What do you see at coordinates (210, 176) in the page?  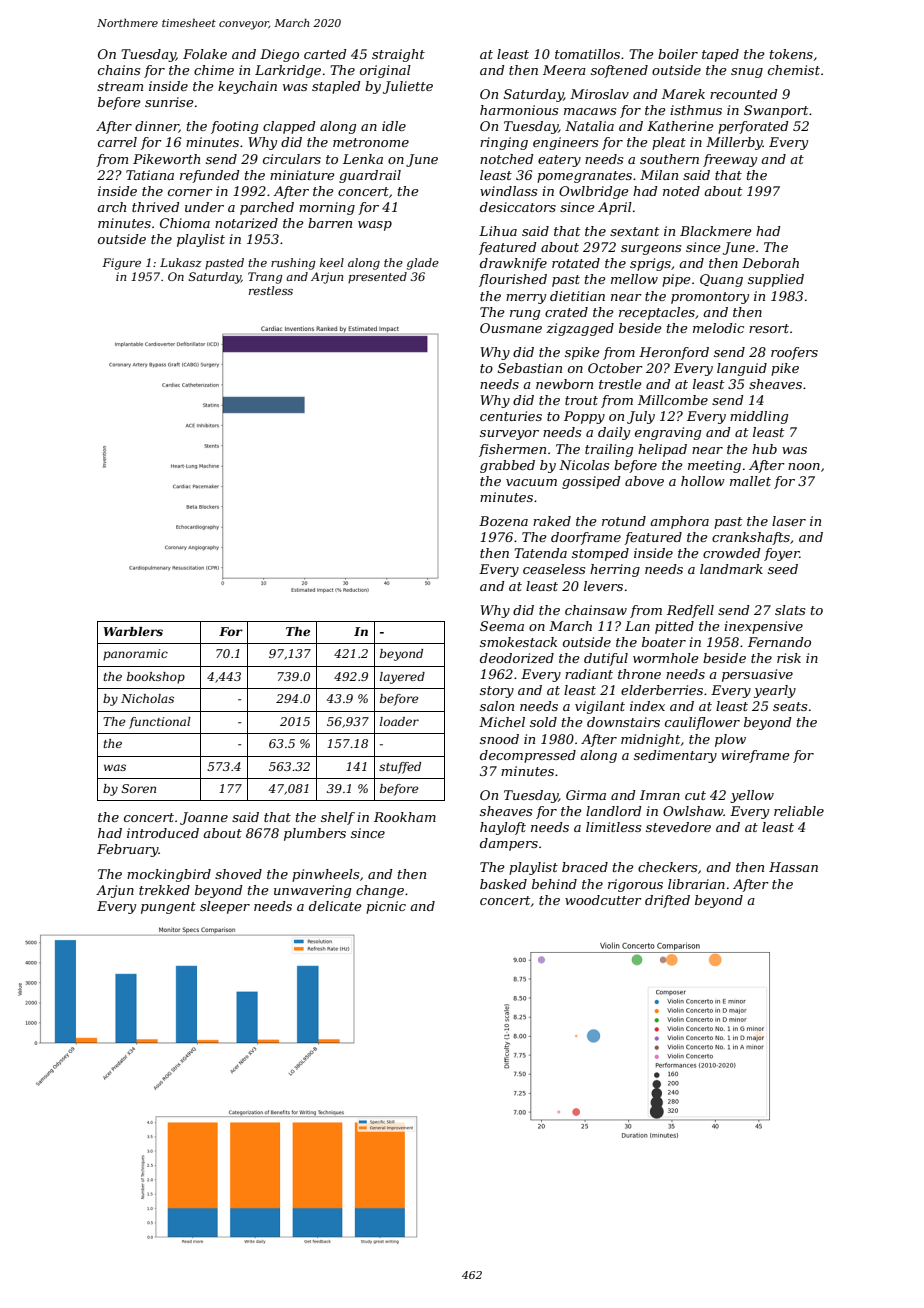 I see `refunded` at bounding box center [210, 176].
